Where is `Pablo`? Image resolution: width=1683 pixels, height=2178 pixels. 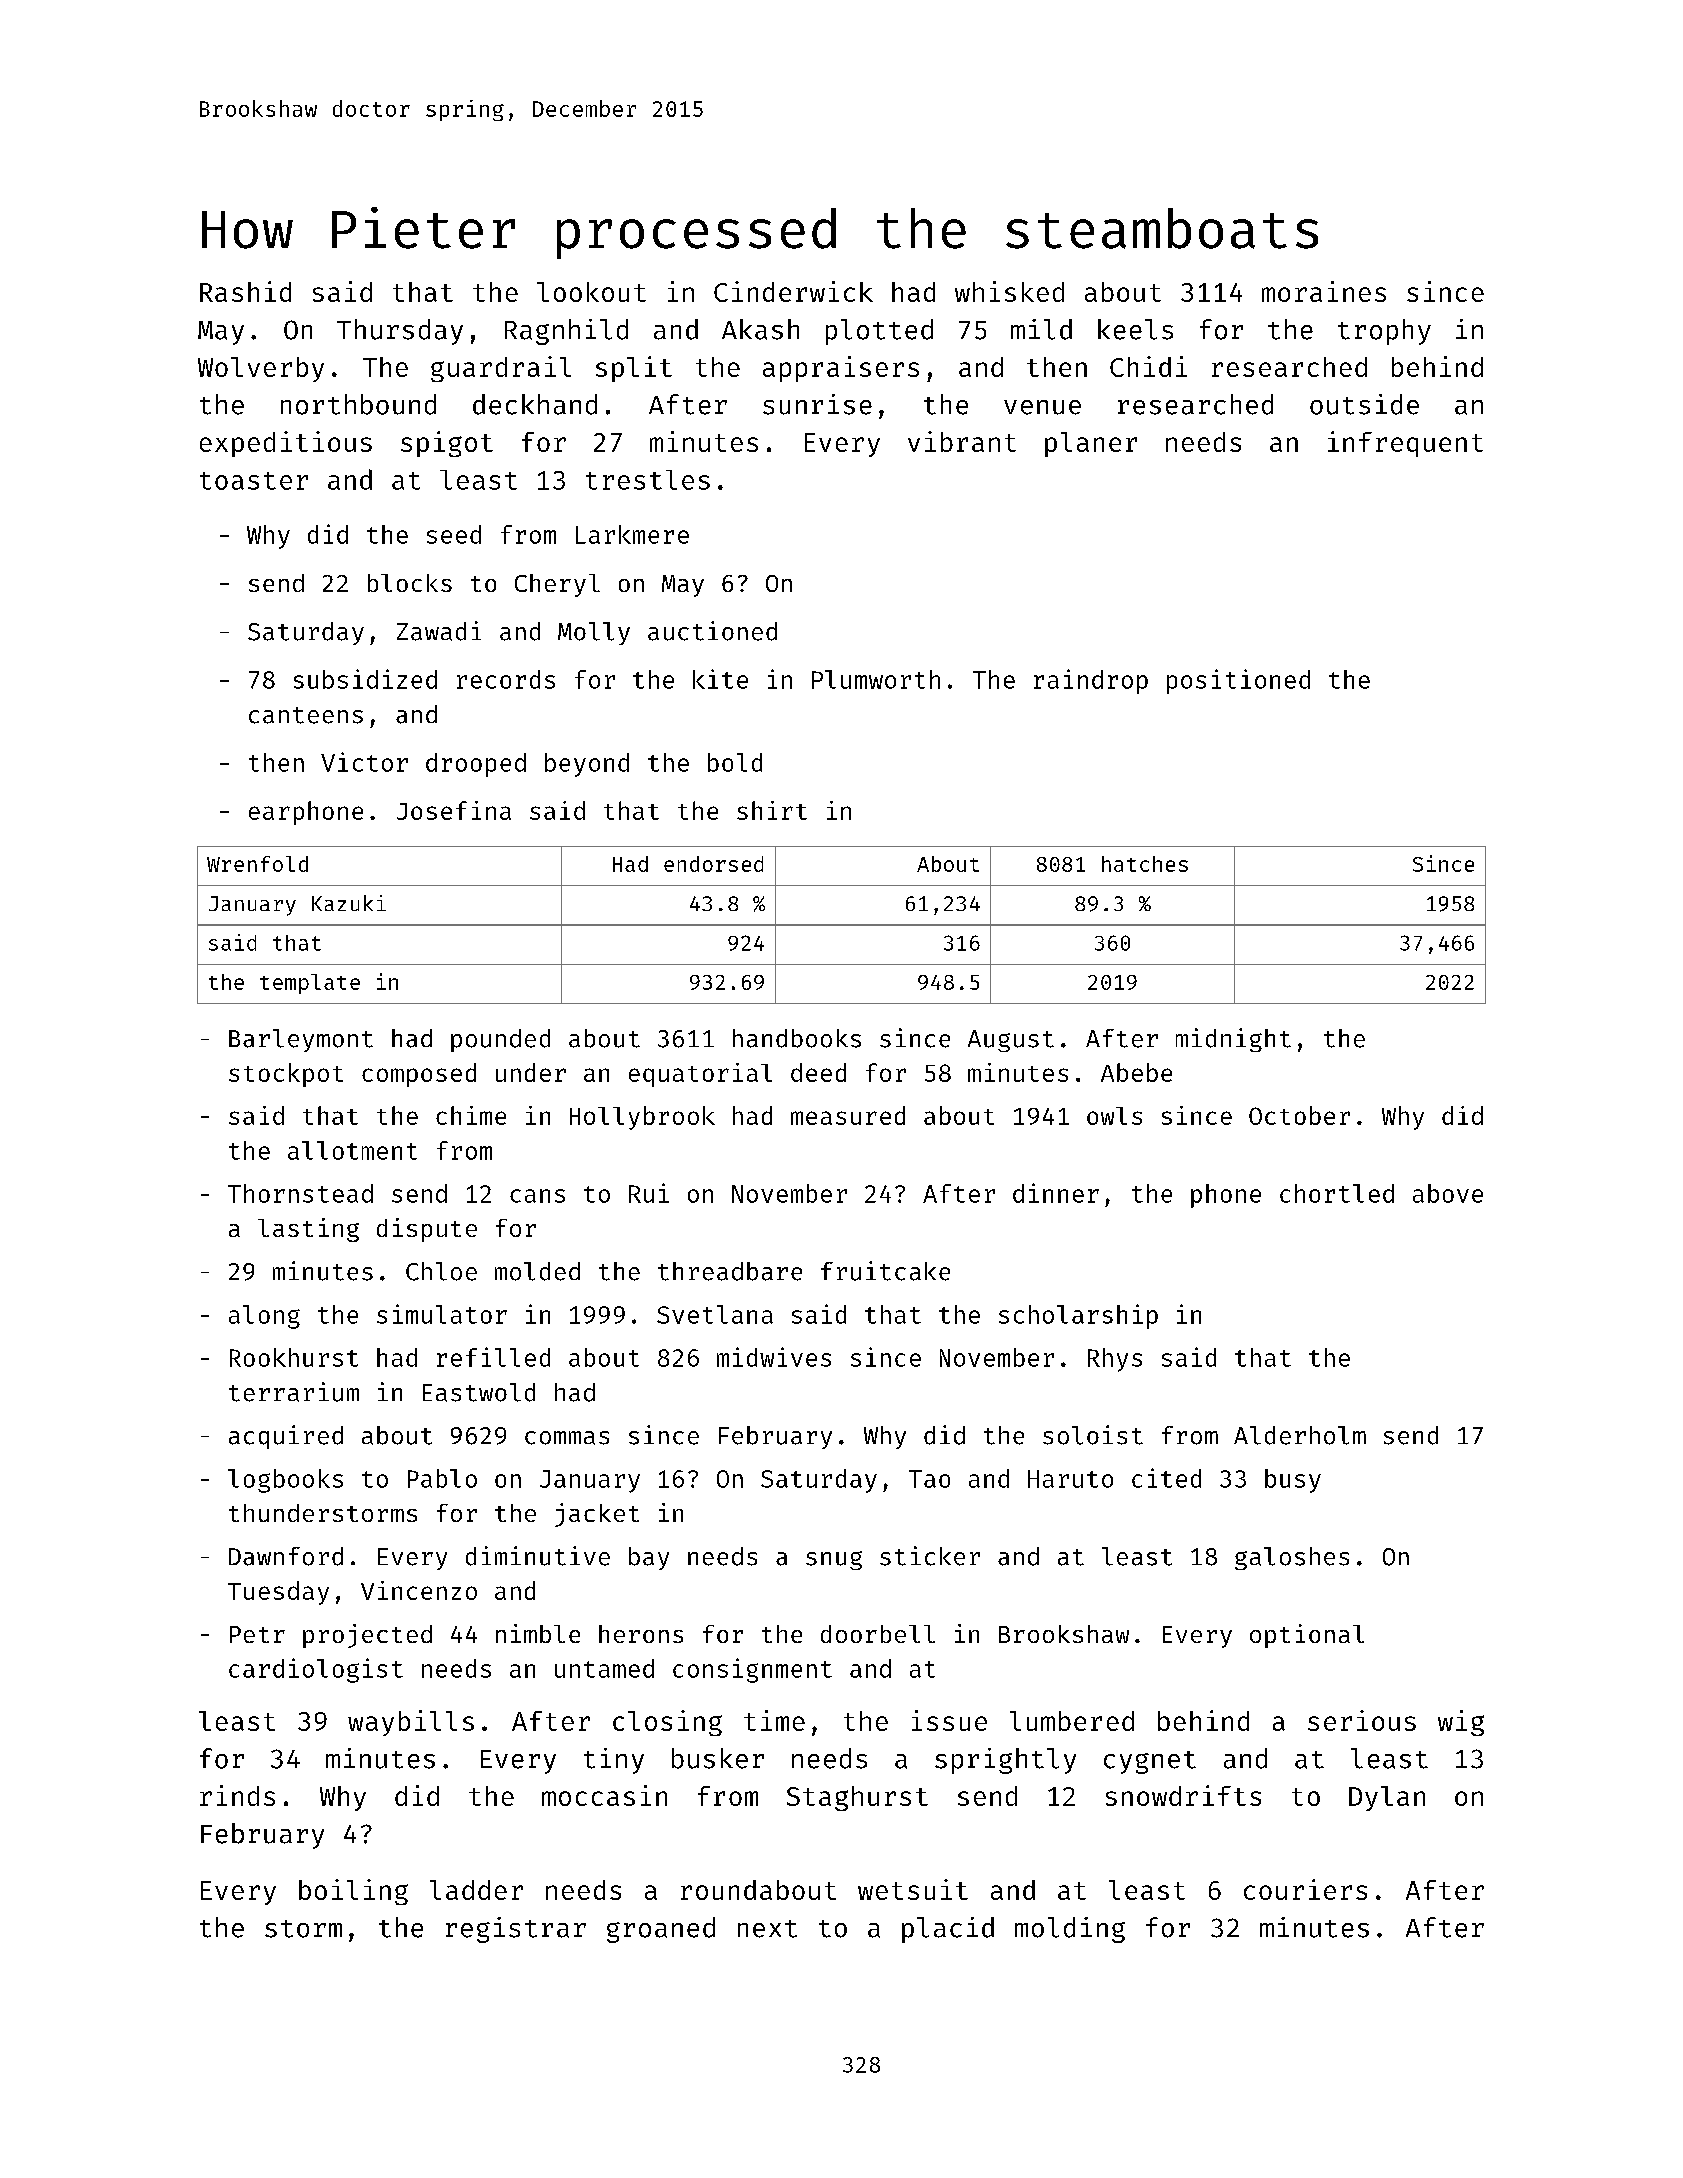 Pablo is located at coordinates (442, 1478).
